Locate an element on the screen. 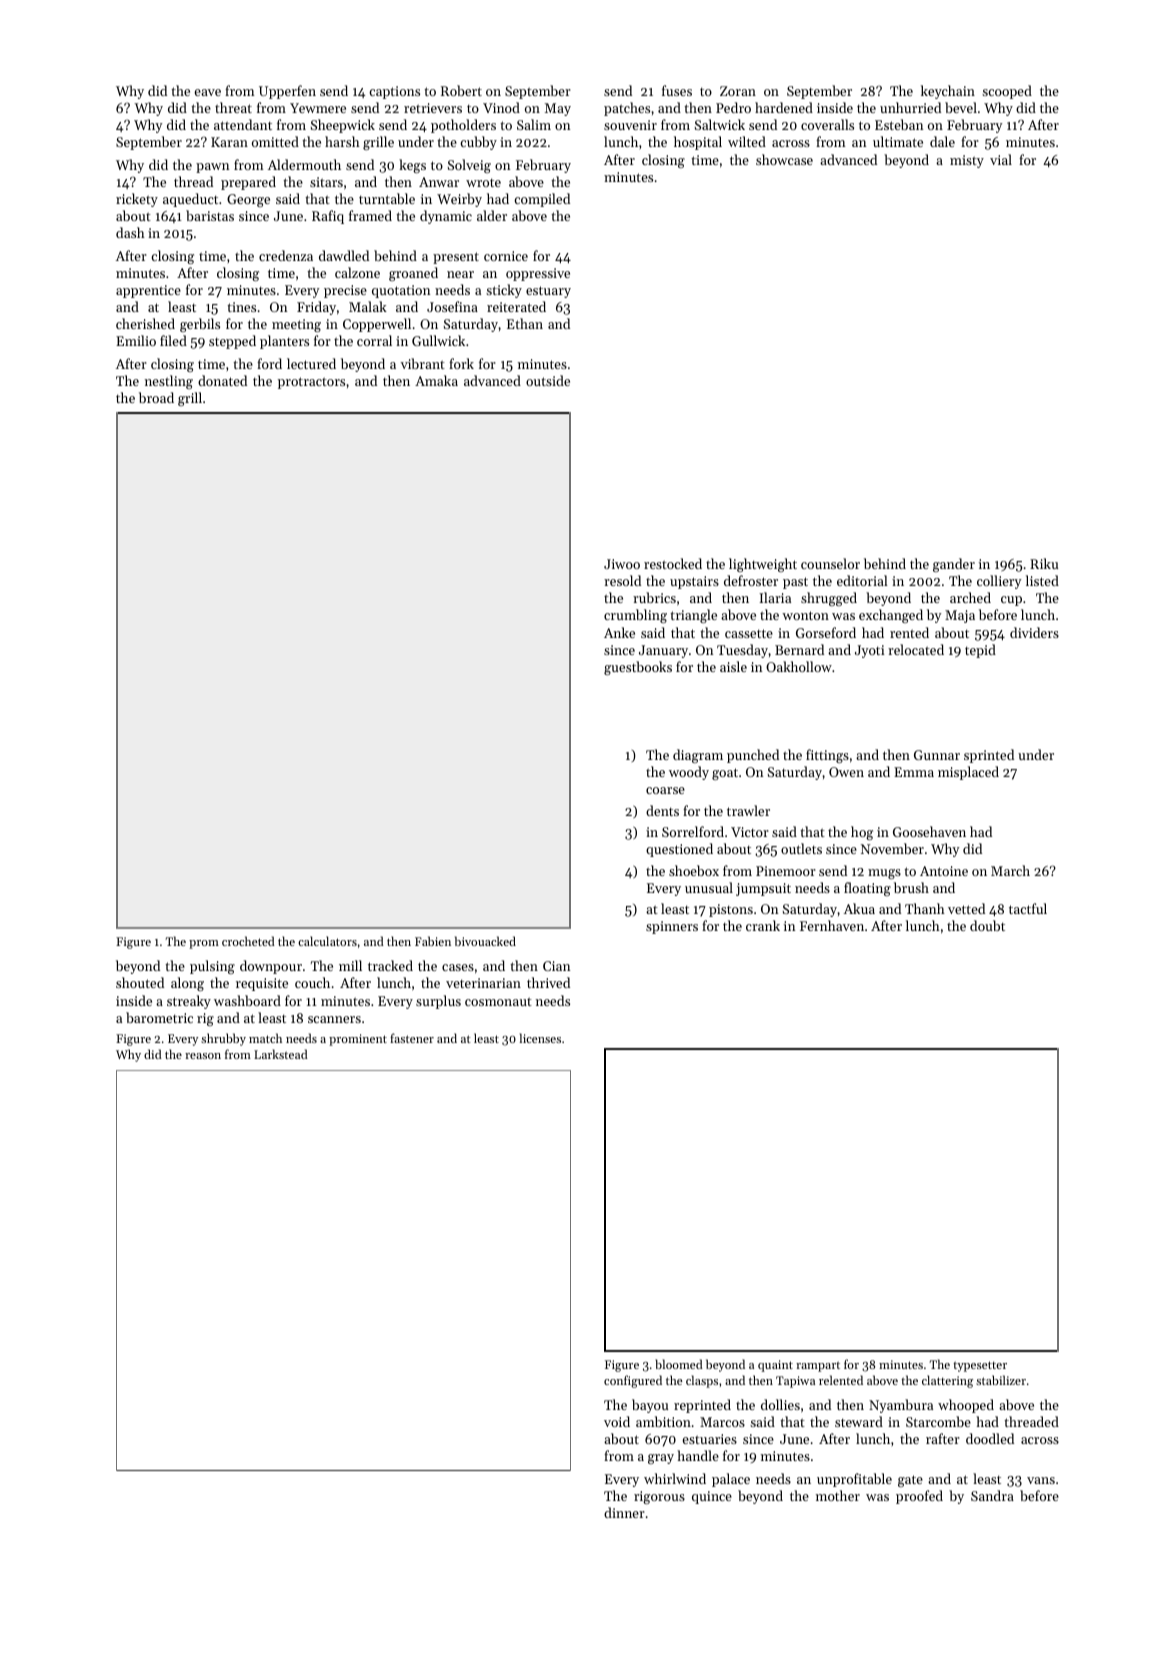 The height and width of the screenshot is (1662, 1175). doubt is located at coordinates (987, 925).
